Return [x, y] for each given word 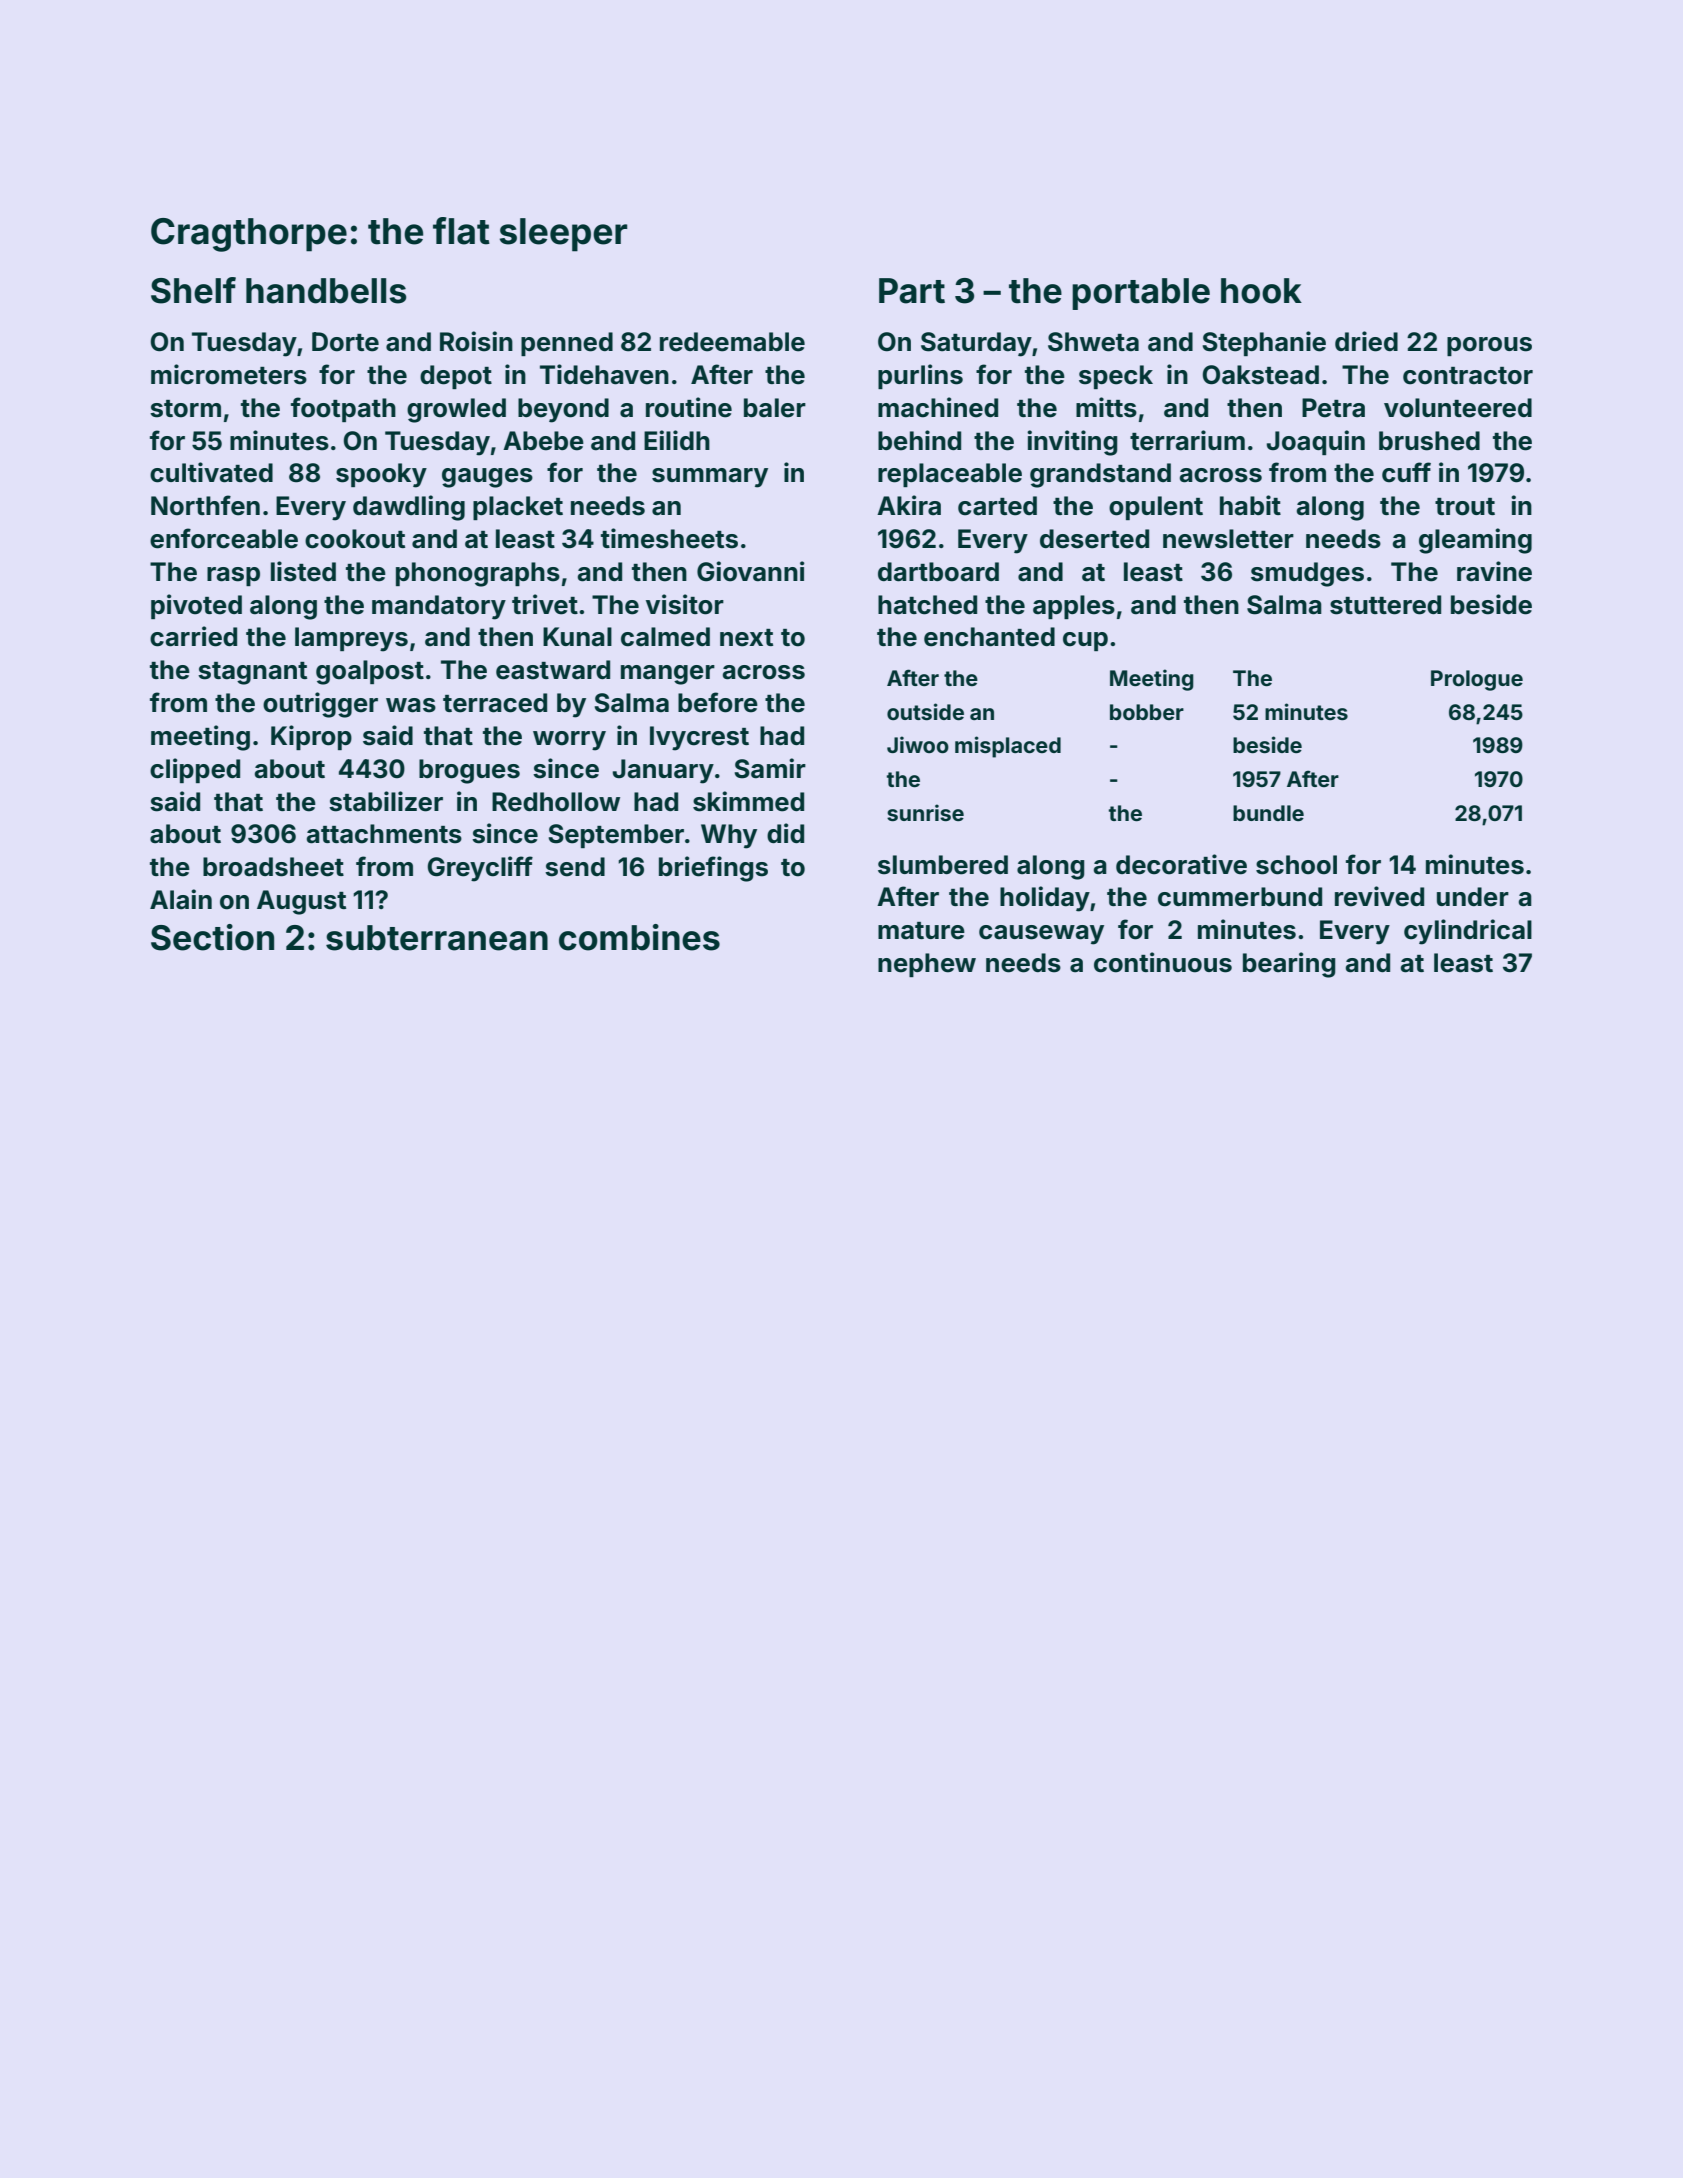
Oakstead [1260, 375]
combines [639, 937]
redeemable [732, 342]
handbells [326, 291]
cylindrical [1468, 932]
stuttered [1385, 605]
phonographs [478, 574]
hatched [927, 605]
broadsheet [273, 867]
